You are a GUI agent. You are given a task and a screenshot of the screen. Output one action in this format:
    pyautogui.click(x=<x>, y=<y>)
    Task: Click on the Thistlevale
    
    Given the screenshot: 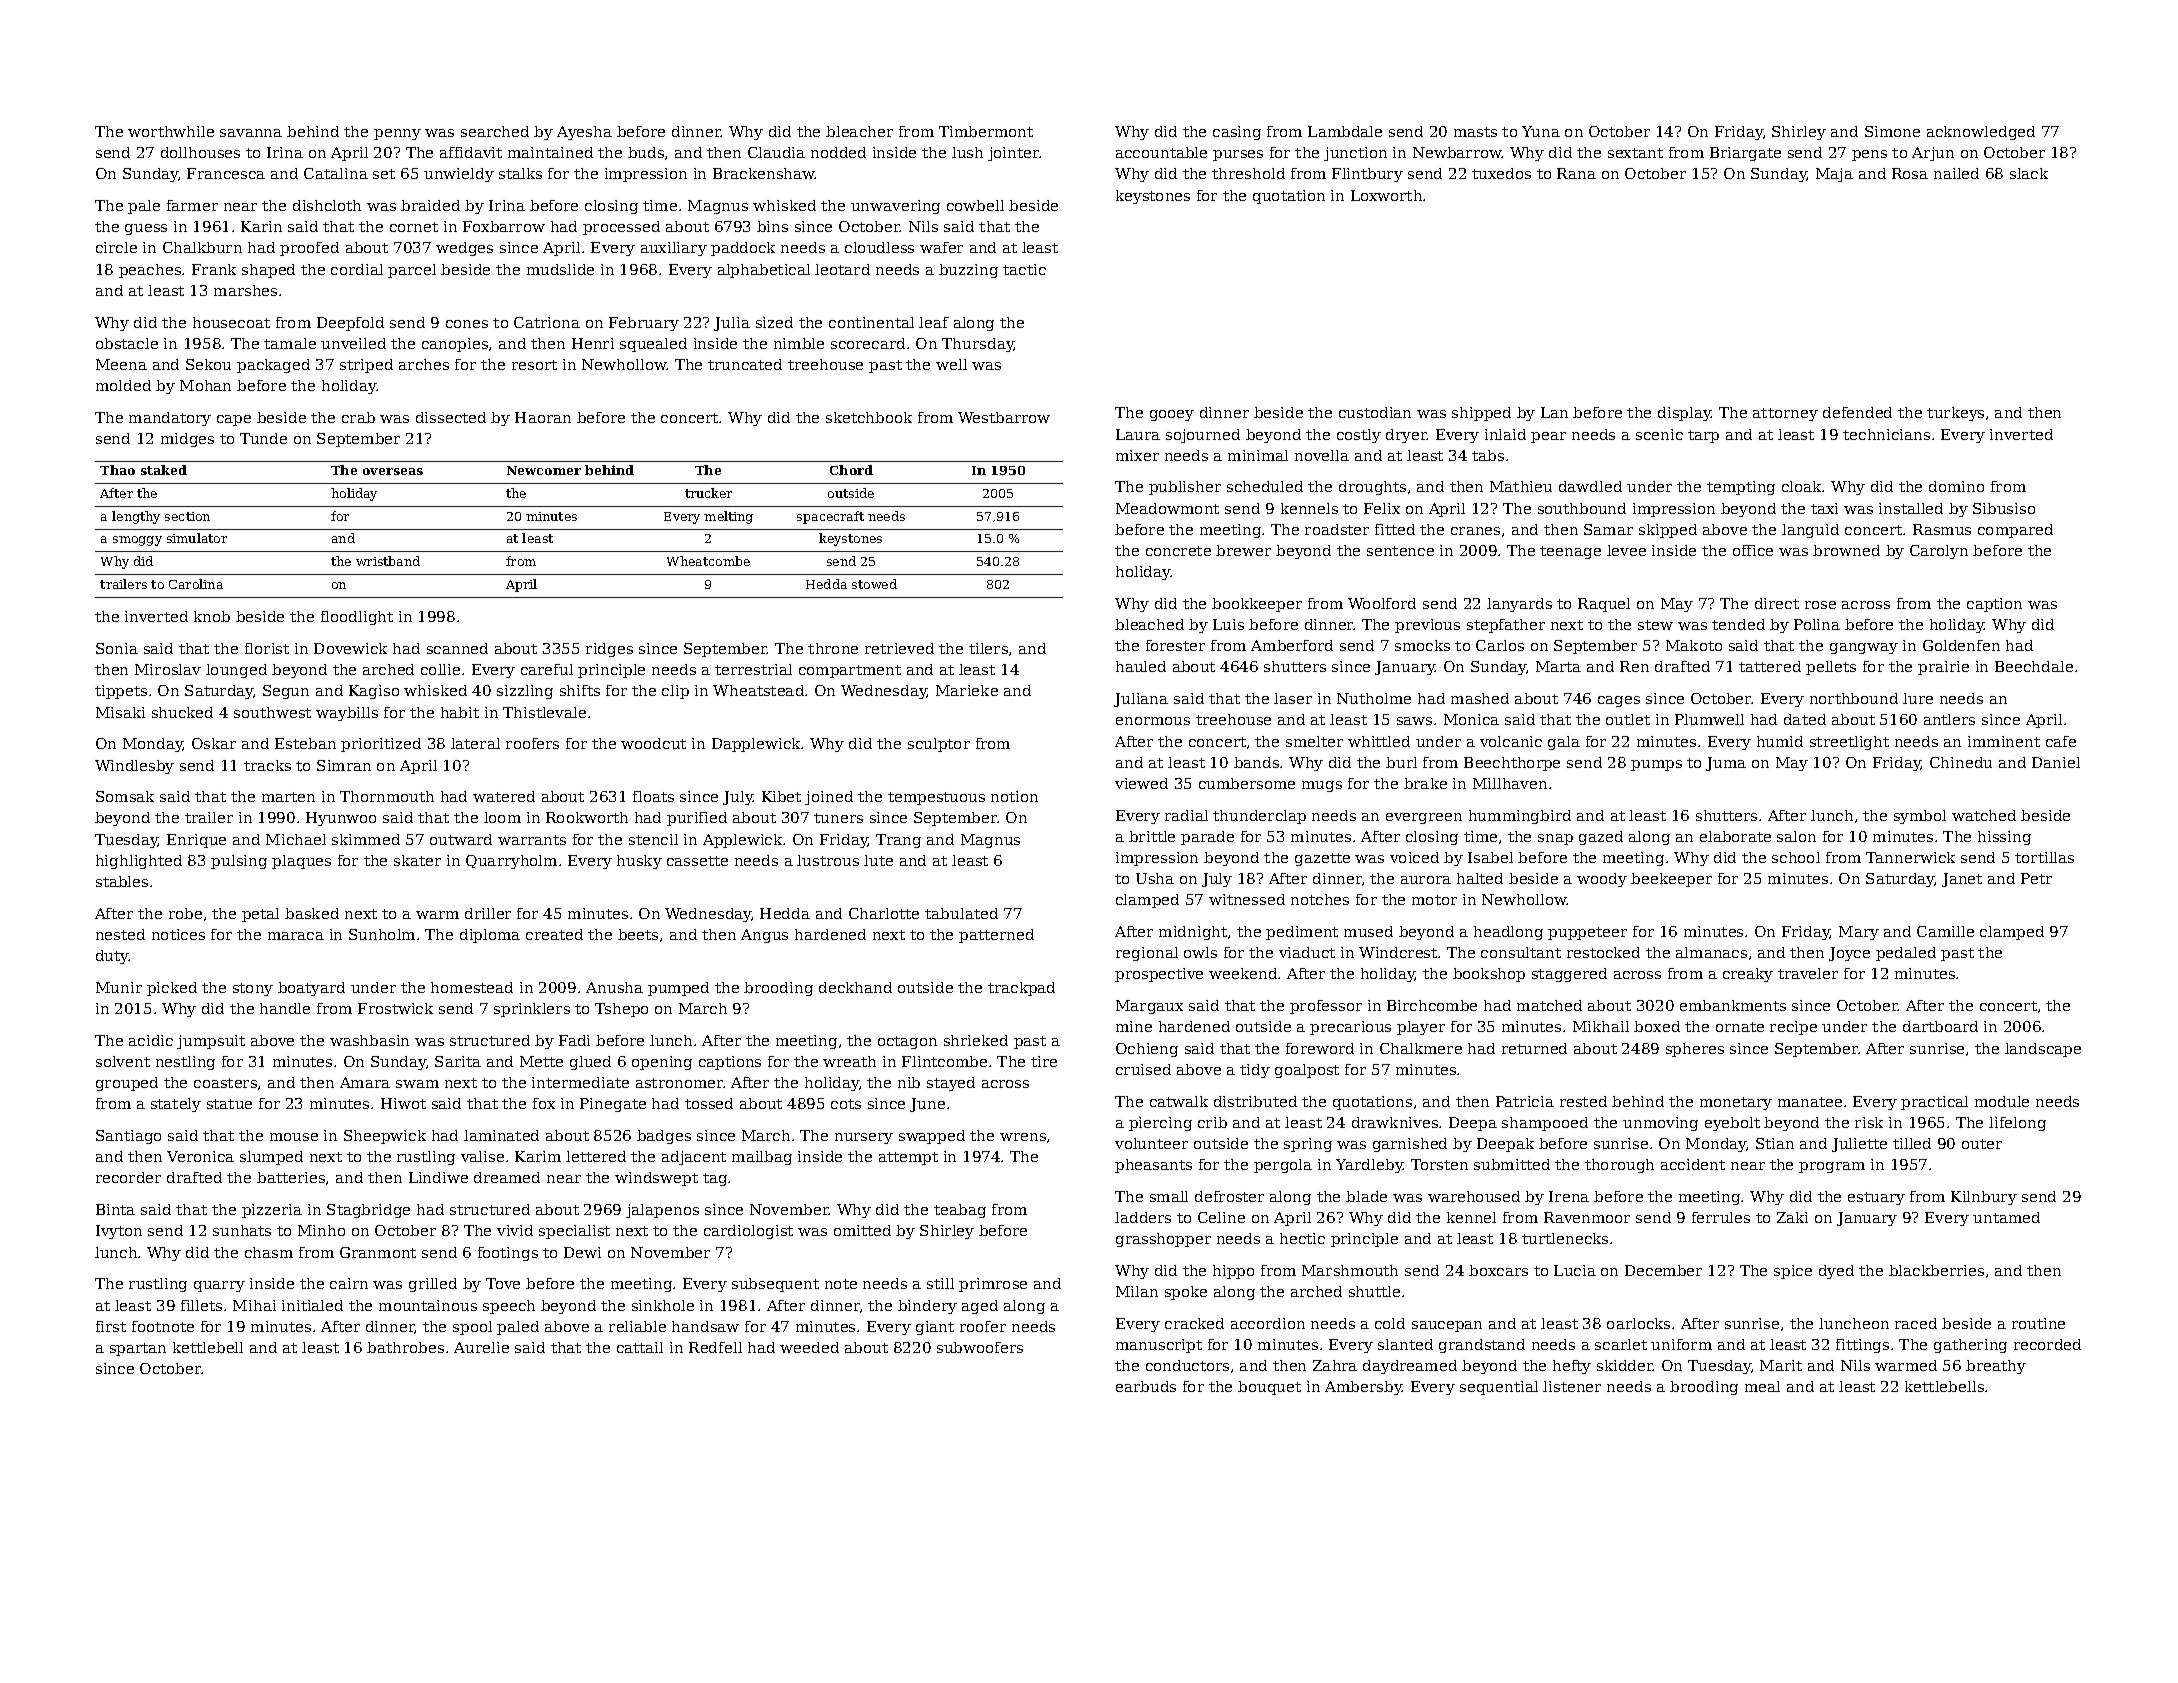 What is the action you would take?
    pyautogui.click(x=544, y=712)
